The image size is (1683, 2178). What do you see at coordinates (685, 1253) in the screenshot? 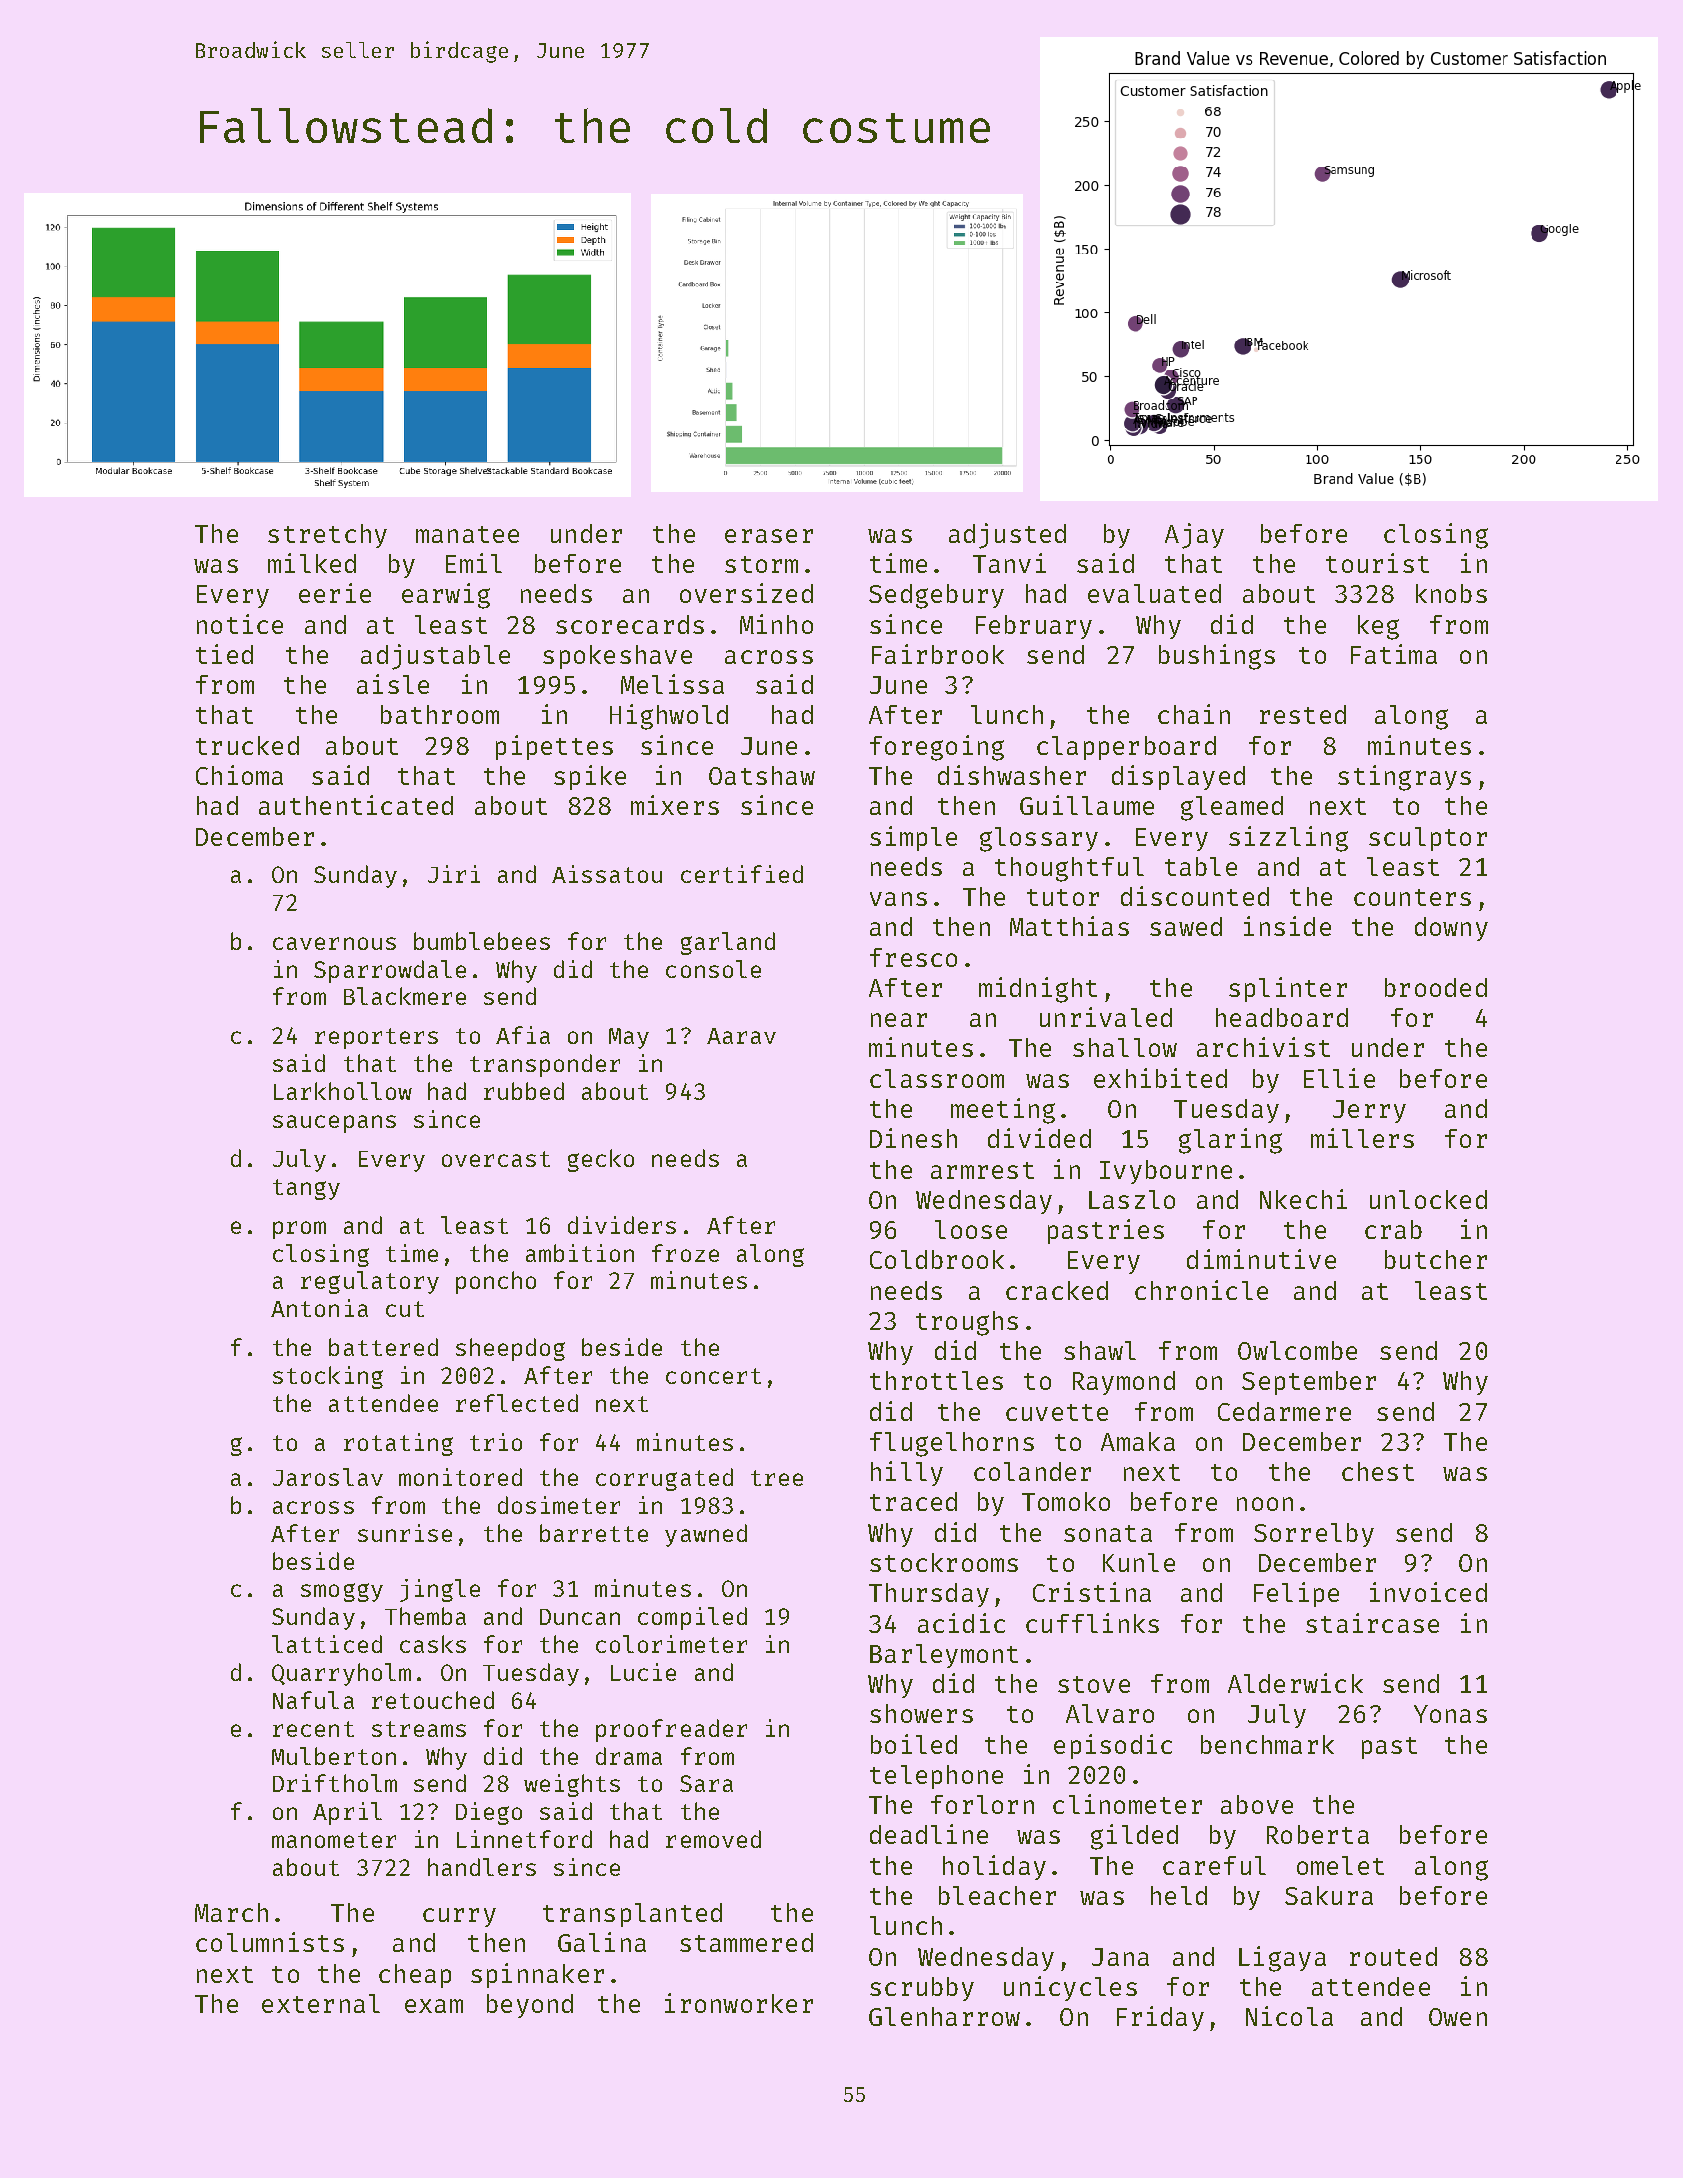
I see `froze` at bounding box center [685, 1253].
